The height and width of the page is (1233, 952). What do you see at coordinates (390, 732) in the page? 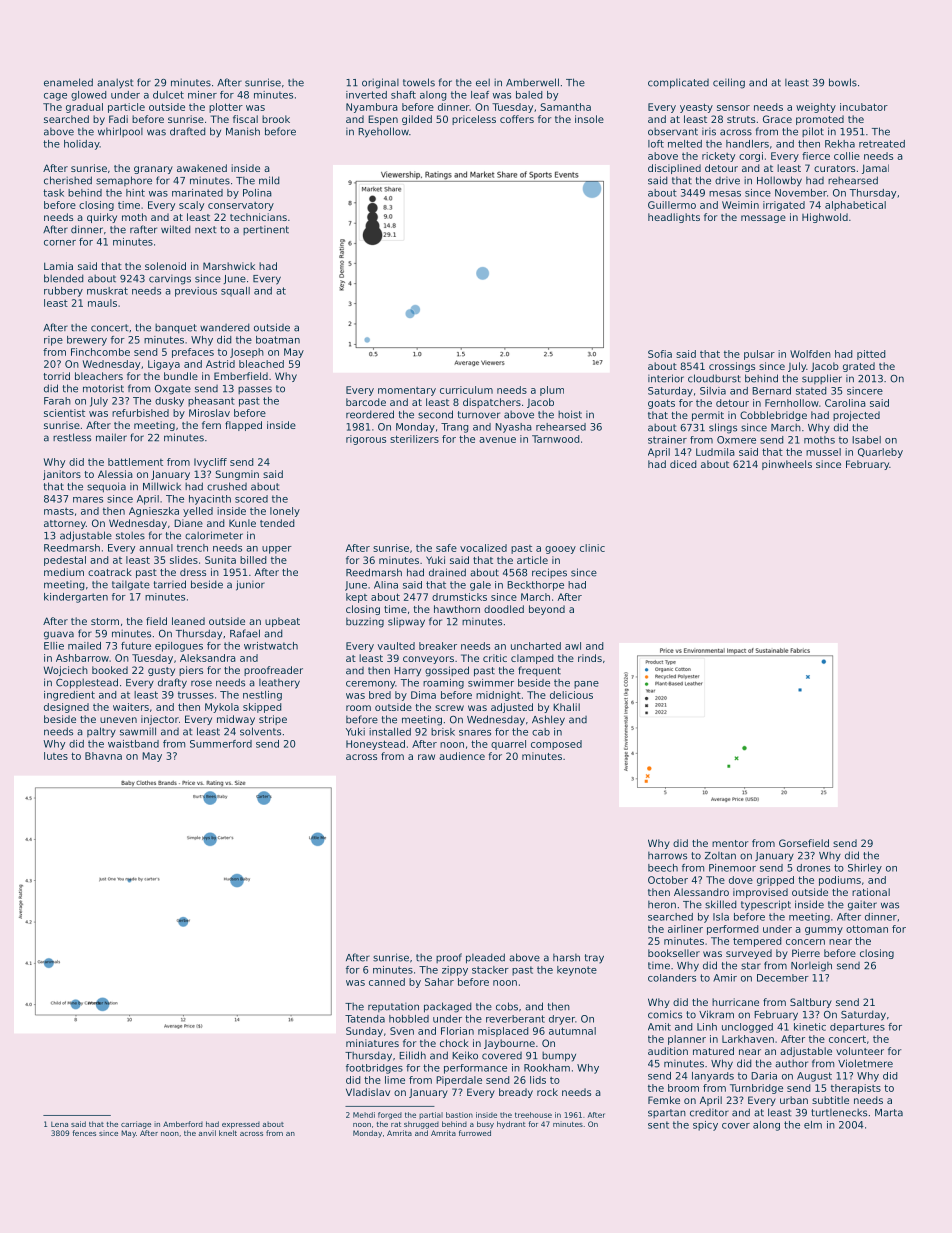
I see `installed` at bounding box center [390, 732].
